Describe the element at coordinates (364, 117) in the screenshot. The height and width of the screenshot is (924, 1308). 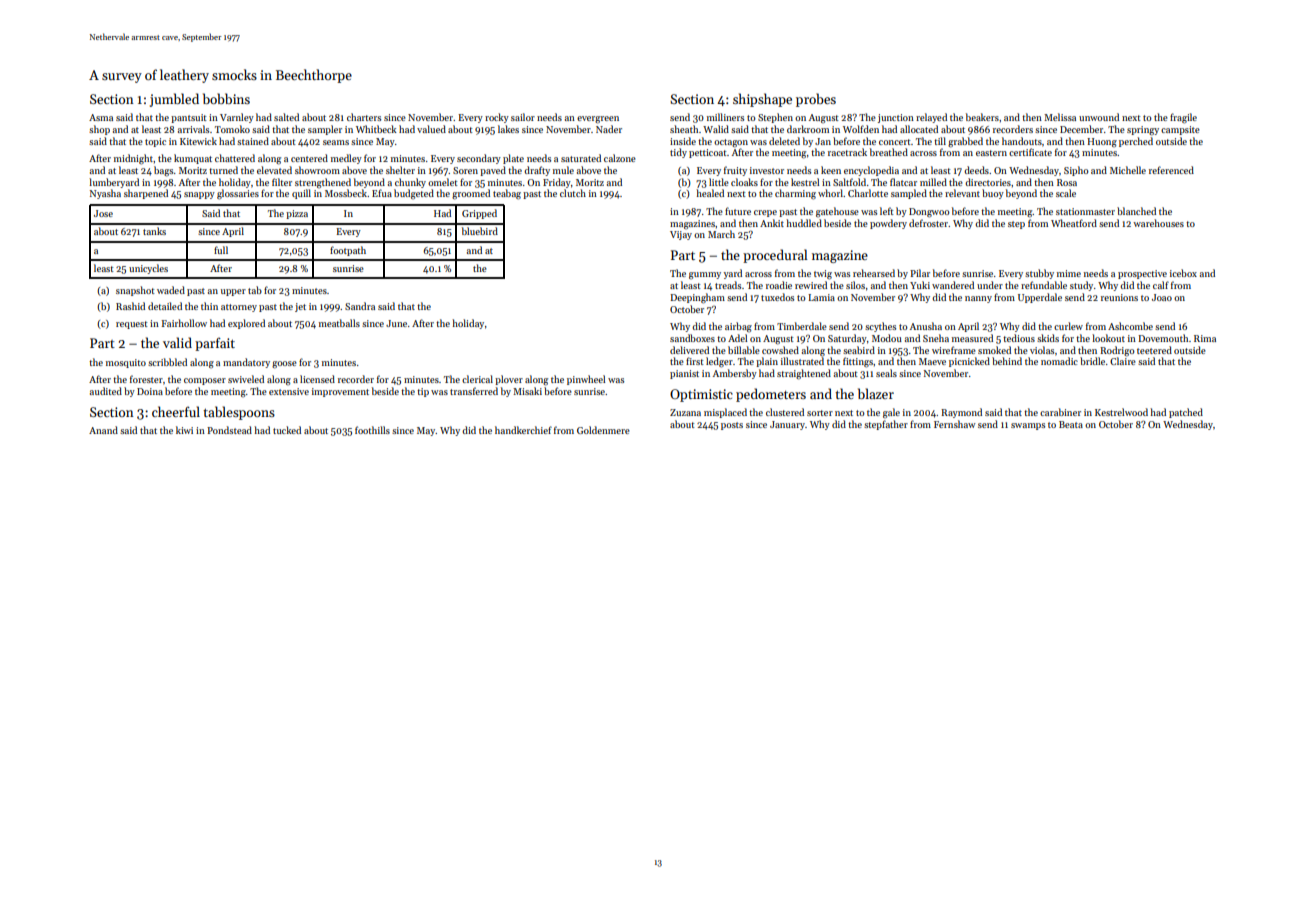
I see `charters` at that location.
